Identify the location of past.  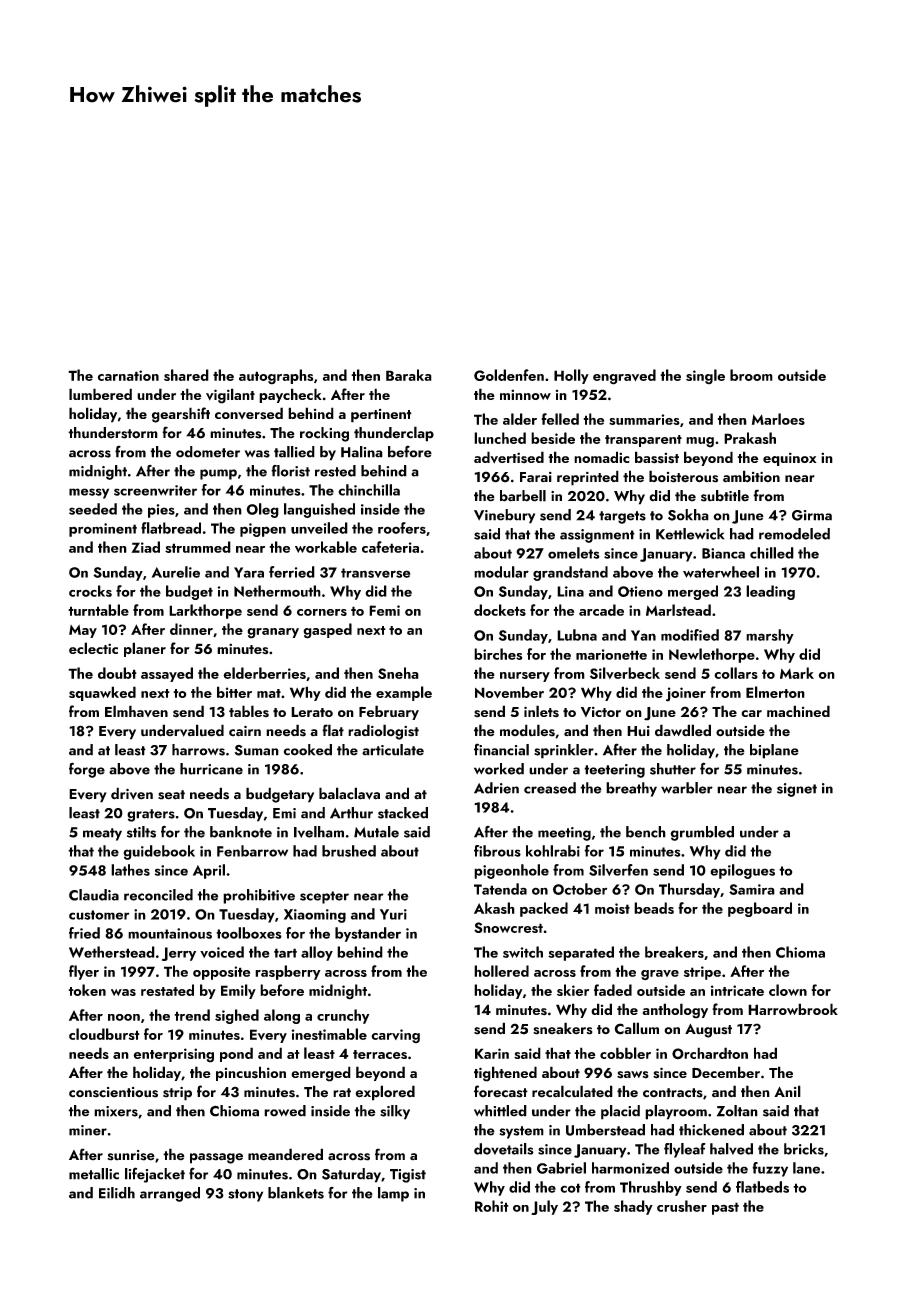
(725, 1208).
